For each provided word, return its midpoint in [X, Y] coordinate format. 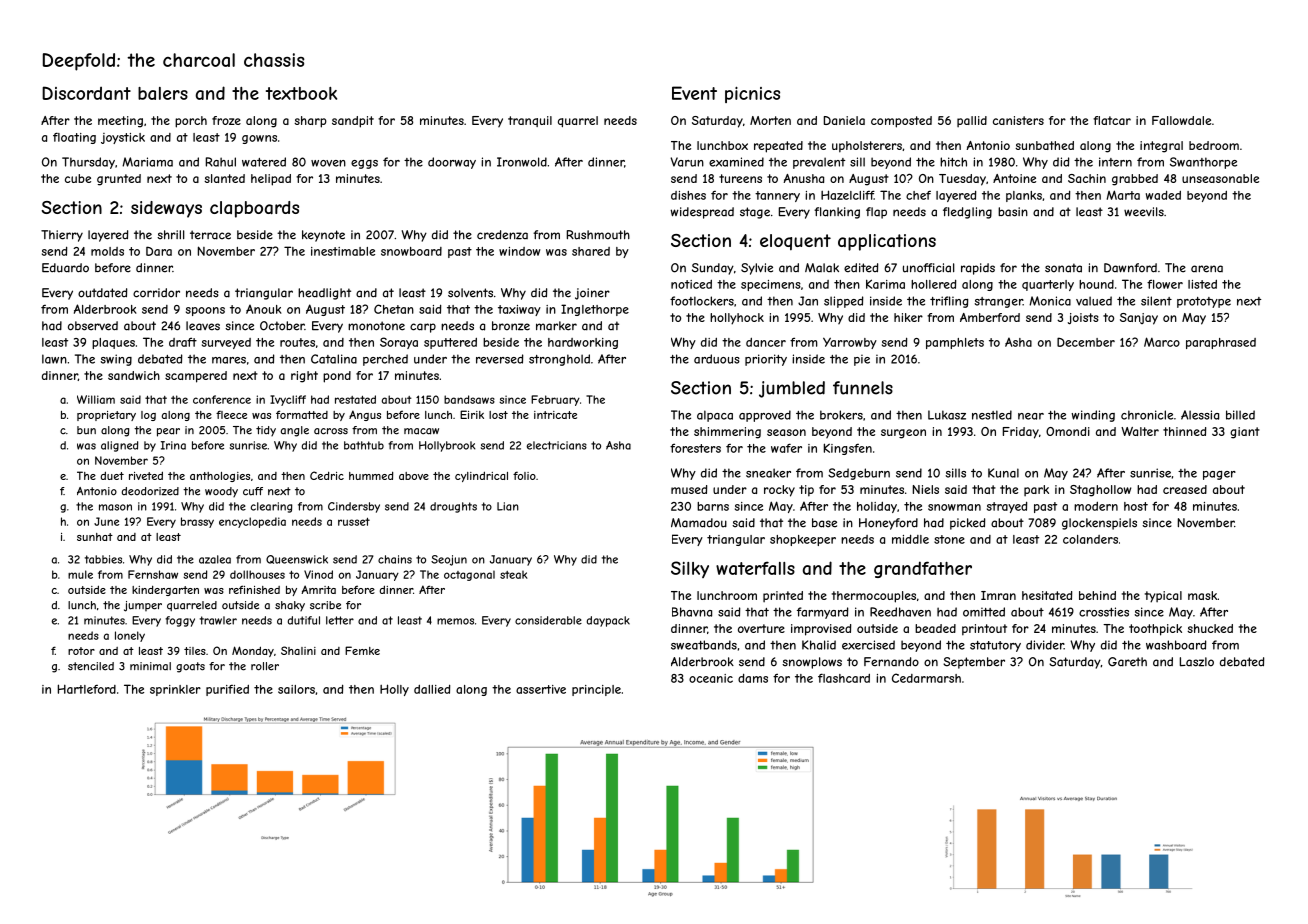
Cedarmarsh [926, 678]
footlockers [702, 301]
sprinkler [175, 690]
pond [337, 377]
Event [694, 93]
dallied [432, 689]
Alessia [1200, 415]
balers [163, 93]
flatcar [1112, 120]
